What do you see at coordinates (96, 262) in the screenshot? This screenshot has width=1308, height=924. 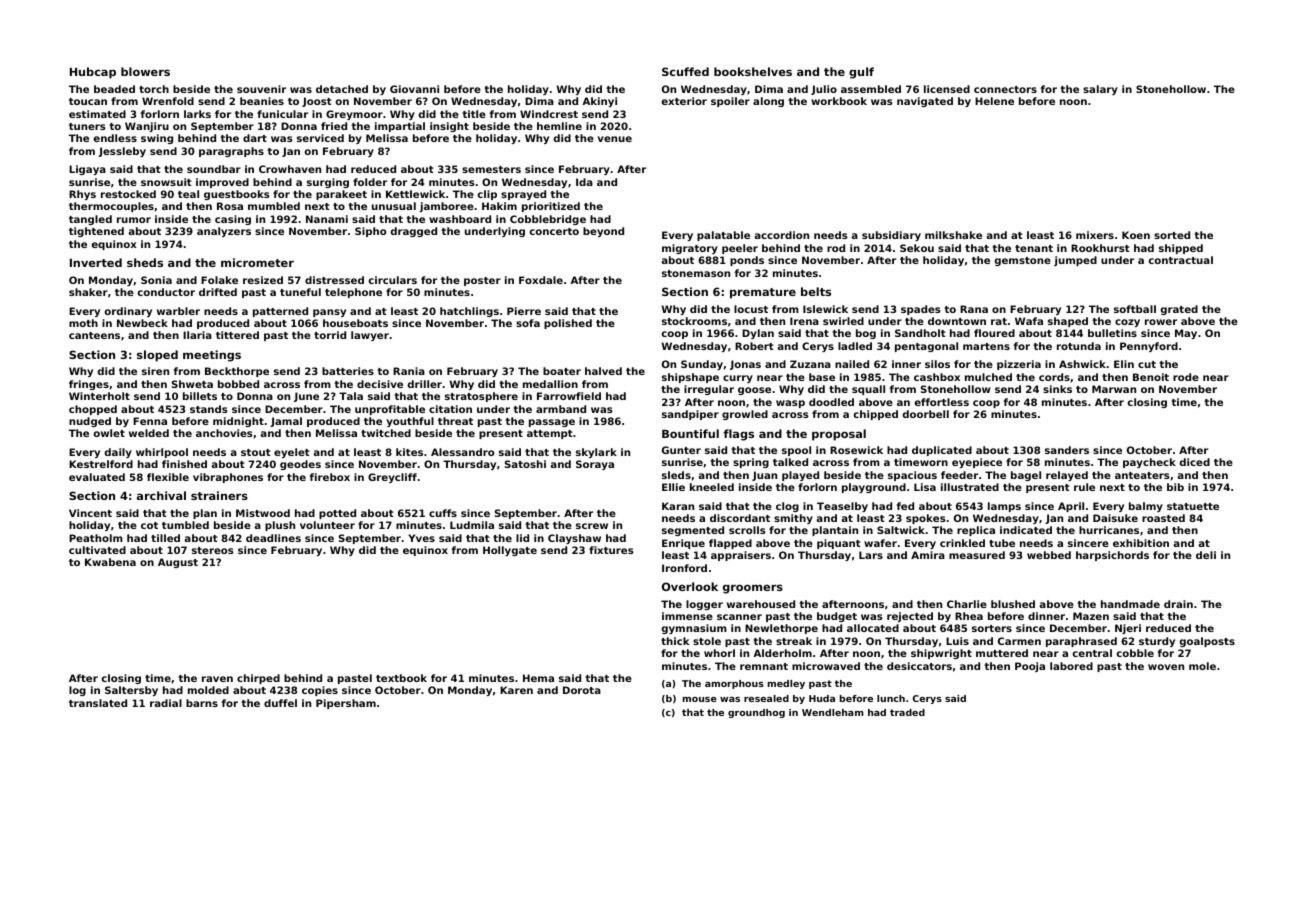 I see `Inverted` at bounding box center [96, 262].
